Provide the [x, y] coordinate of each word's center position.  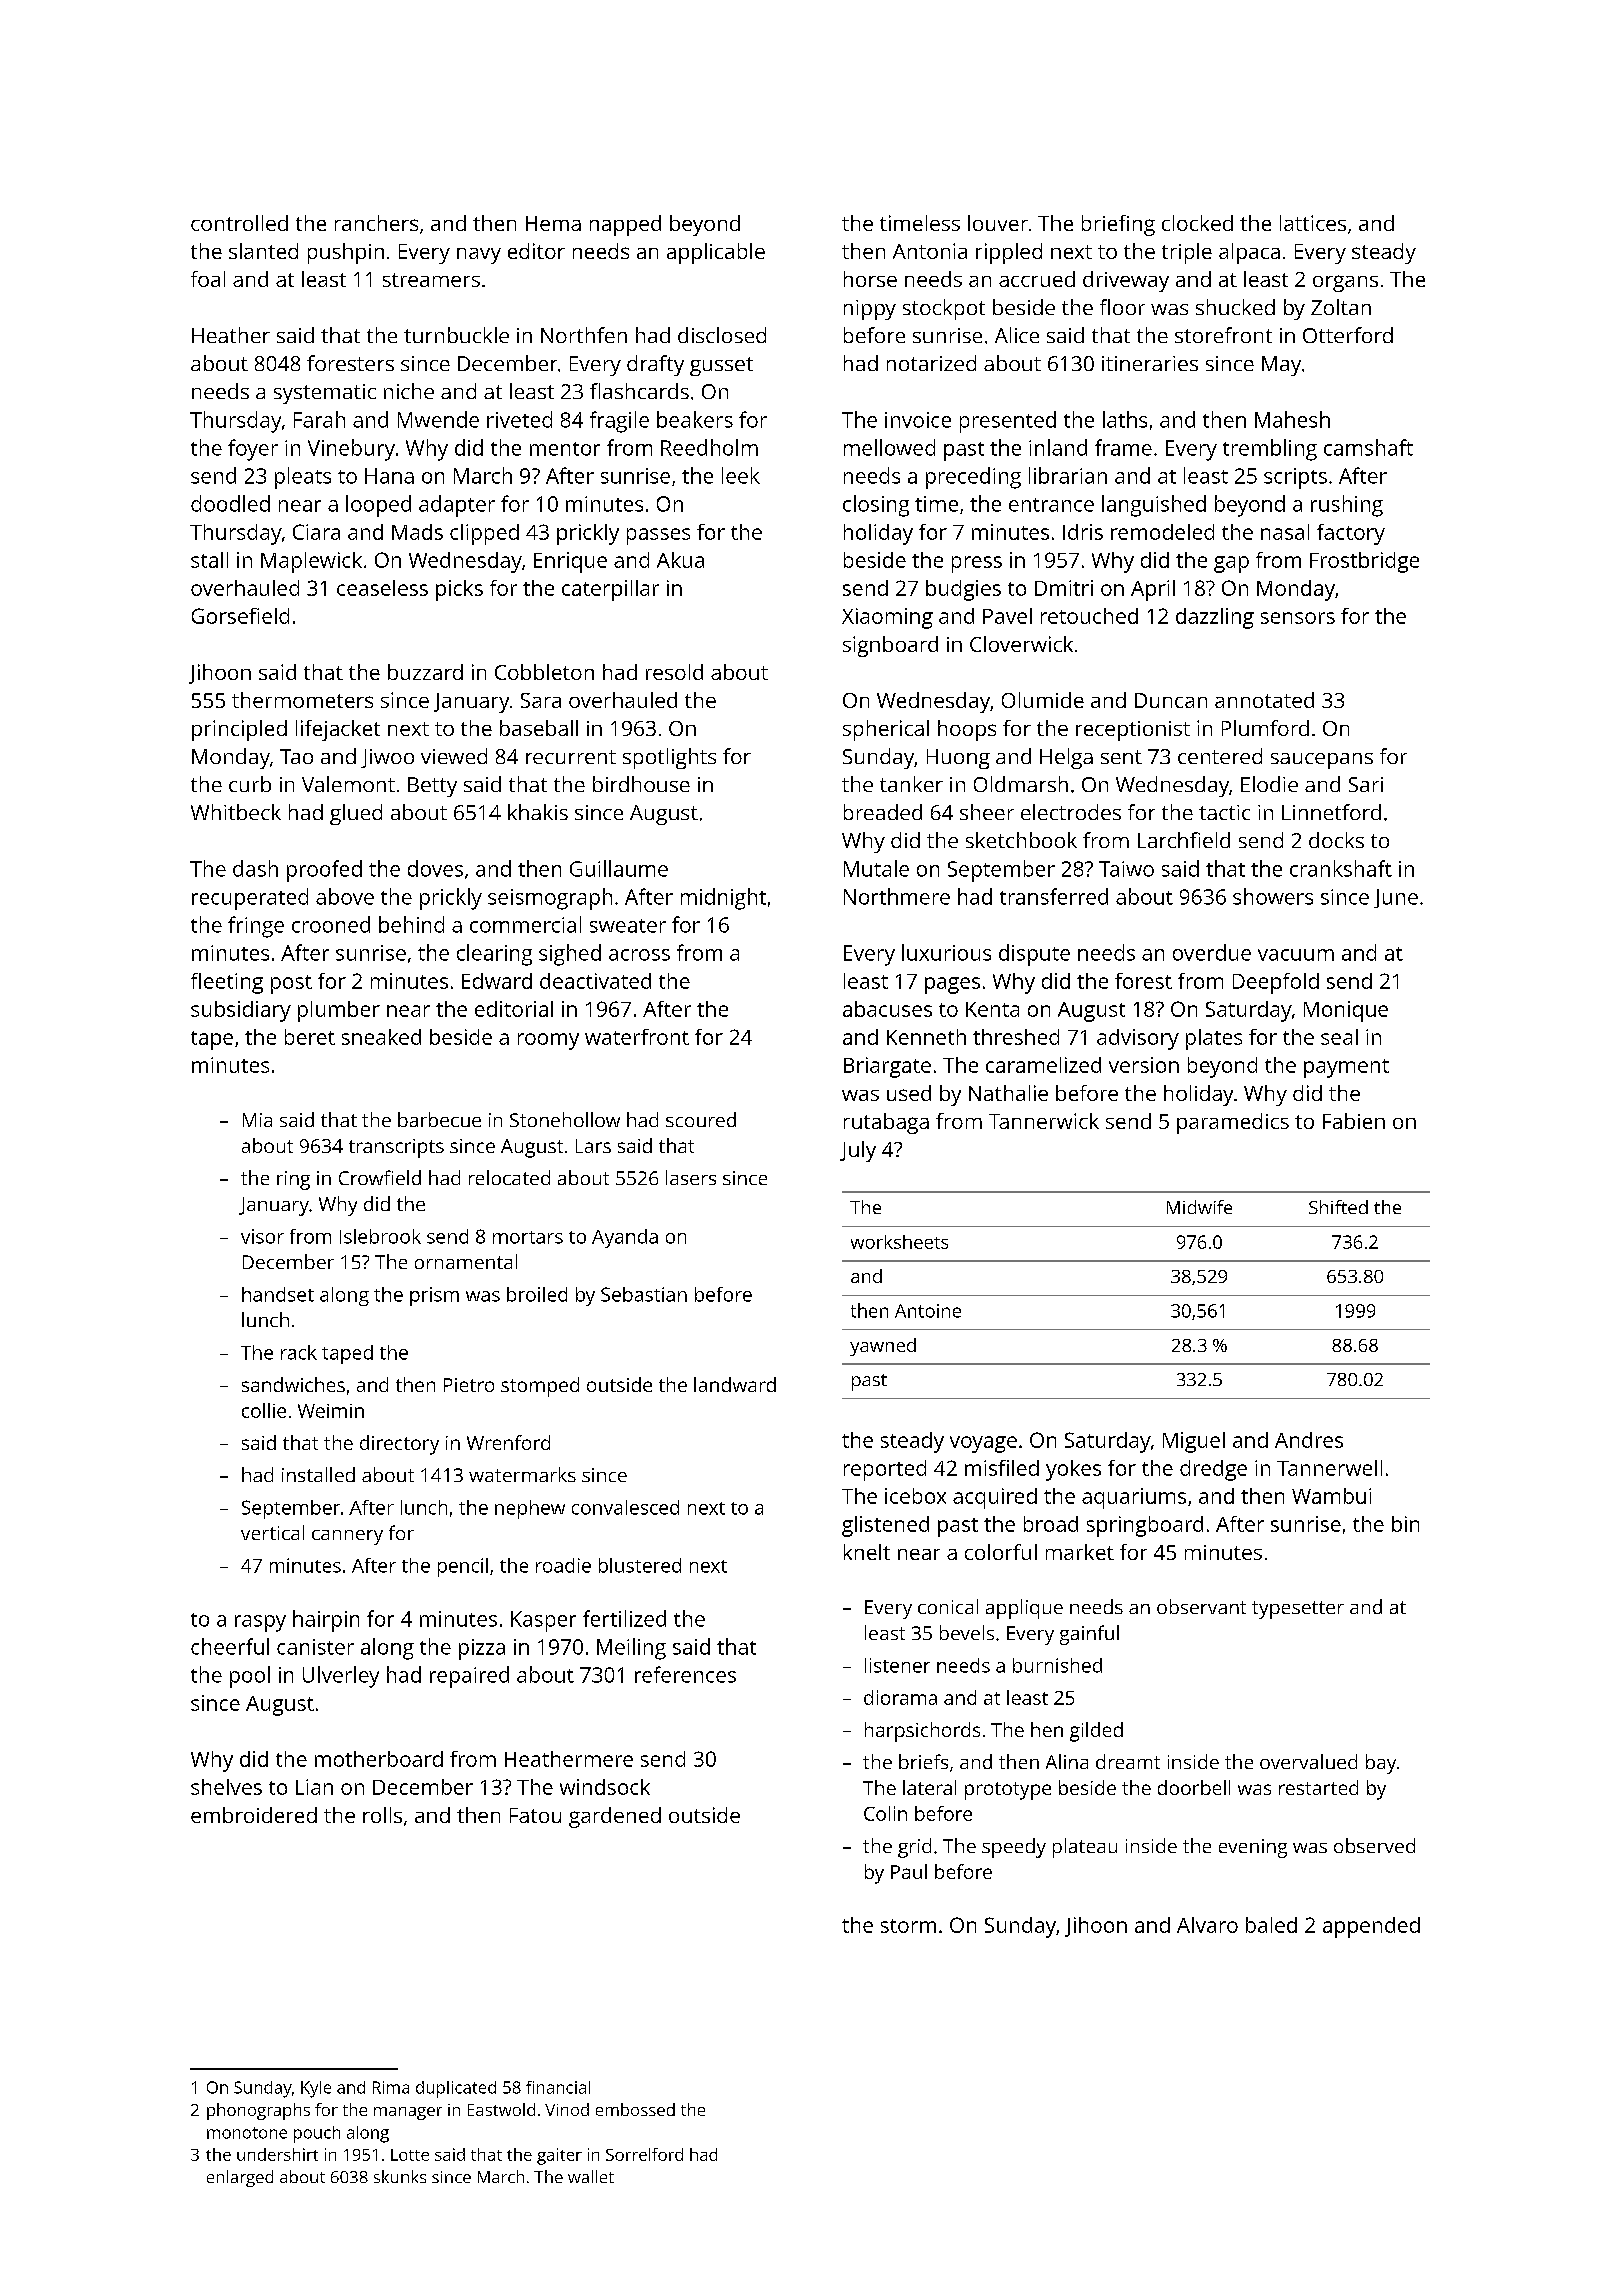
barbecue [439, 1119]
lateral [929, 1787]
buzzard [425, 672]
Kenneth [926, 1037]
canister [315, 1647]
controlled [239, 223]
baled [1271, 1925]
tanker [911, 784]
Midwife [1199, 1207]
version [1144, 1065]
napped [625, 225]
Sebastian [644, 1294]
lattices [1313, 223]
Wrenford [508, 1442]
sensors [1298, 618]
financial [558, 2087]
